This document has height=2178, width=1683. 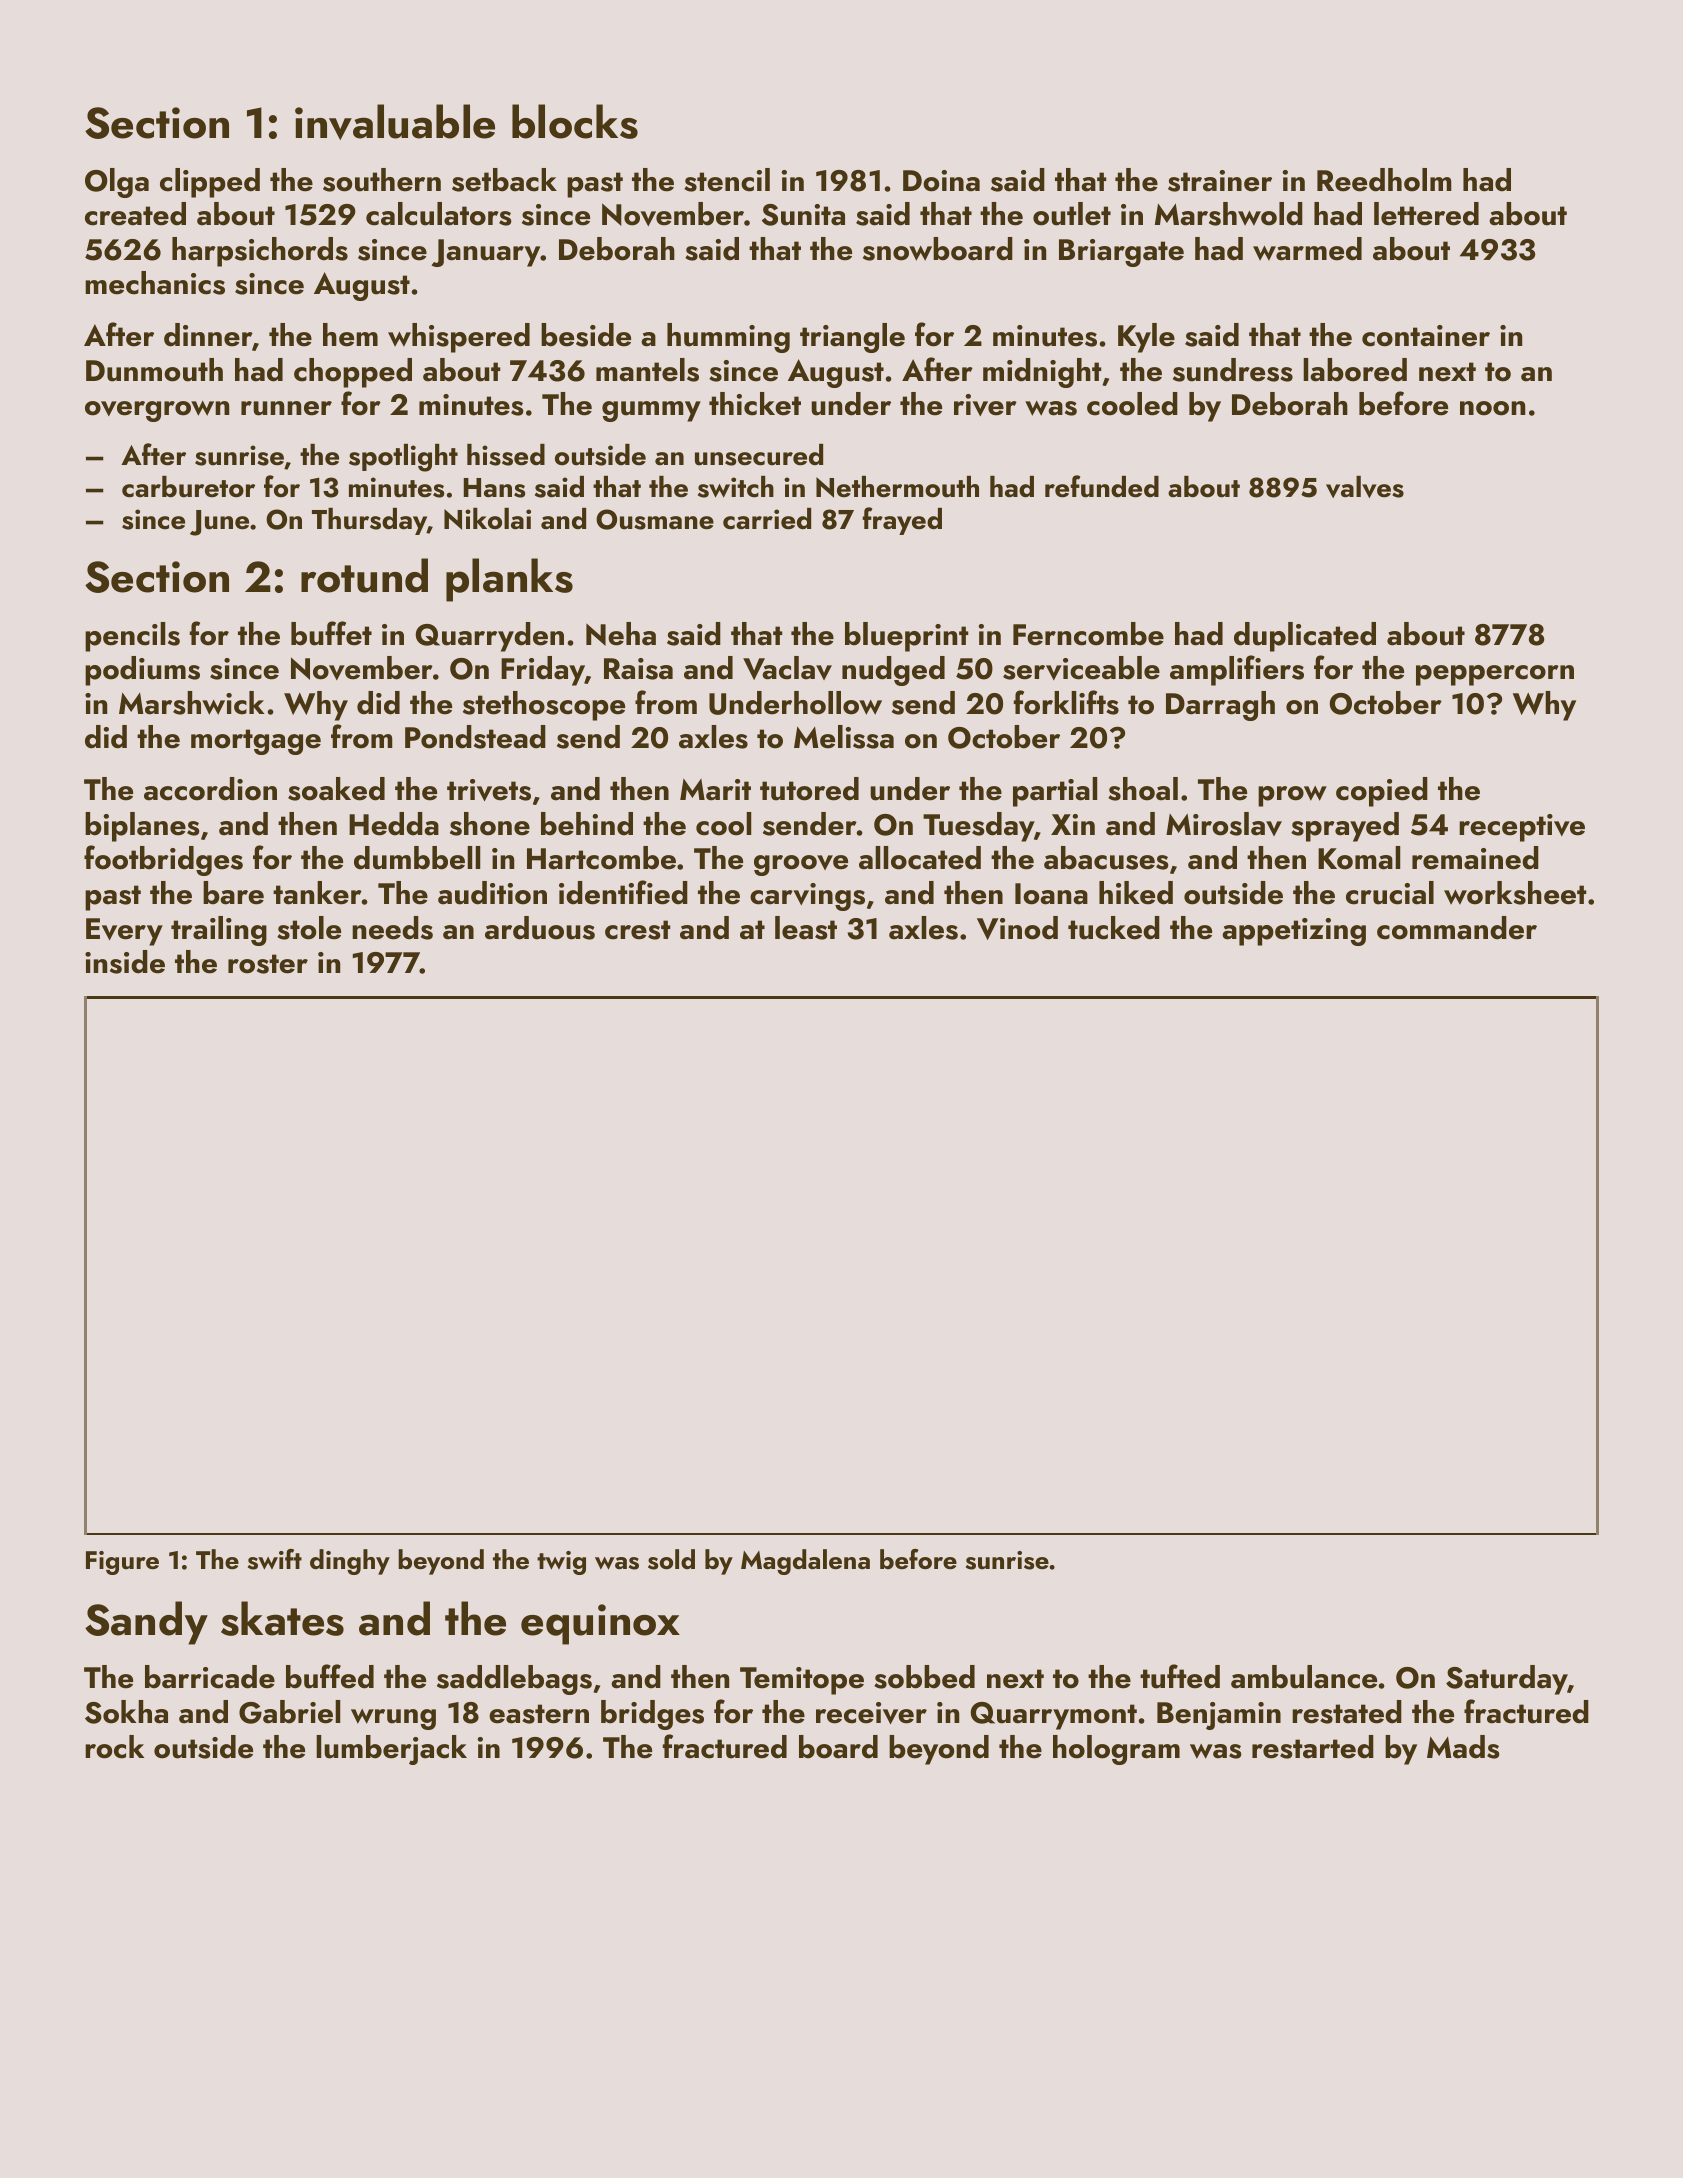 What do you see at coordinates (353, 373) in the document?
I see `chopped` at bounding box center [353, 373].
